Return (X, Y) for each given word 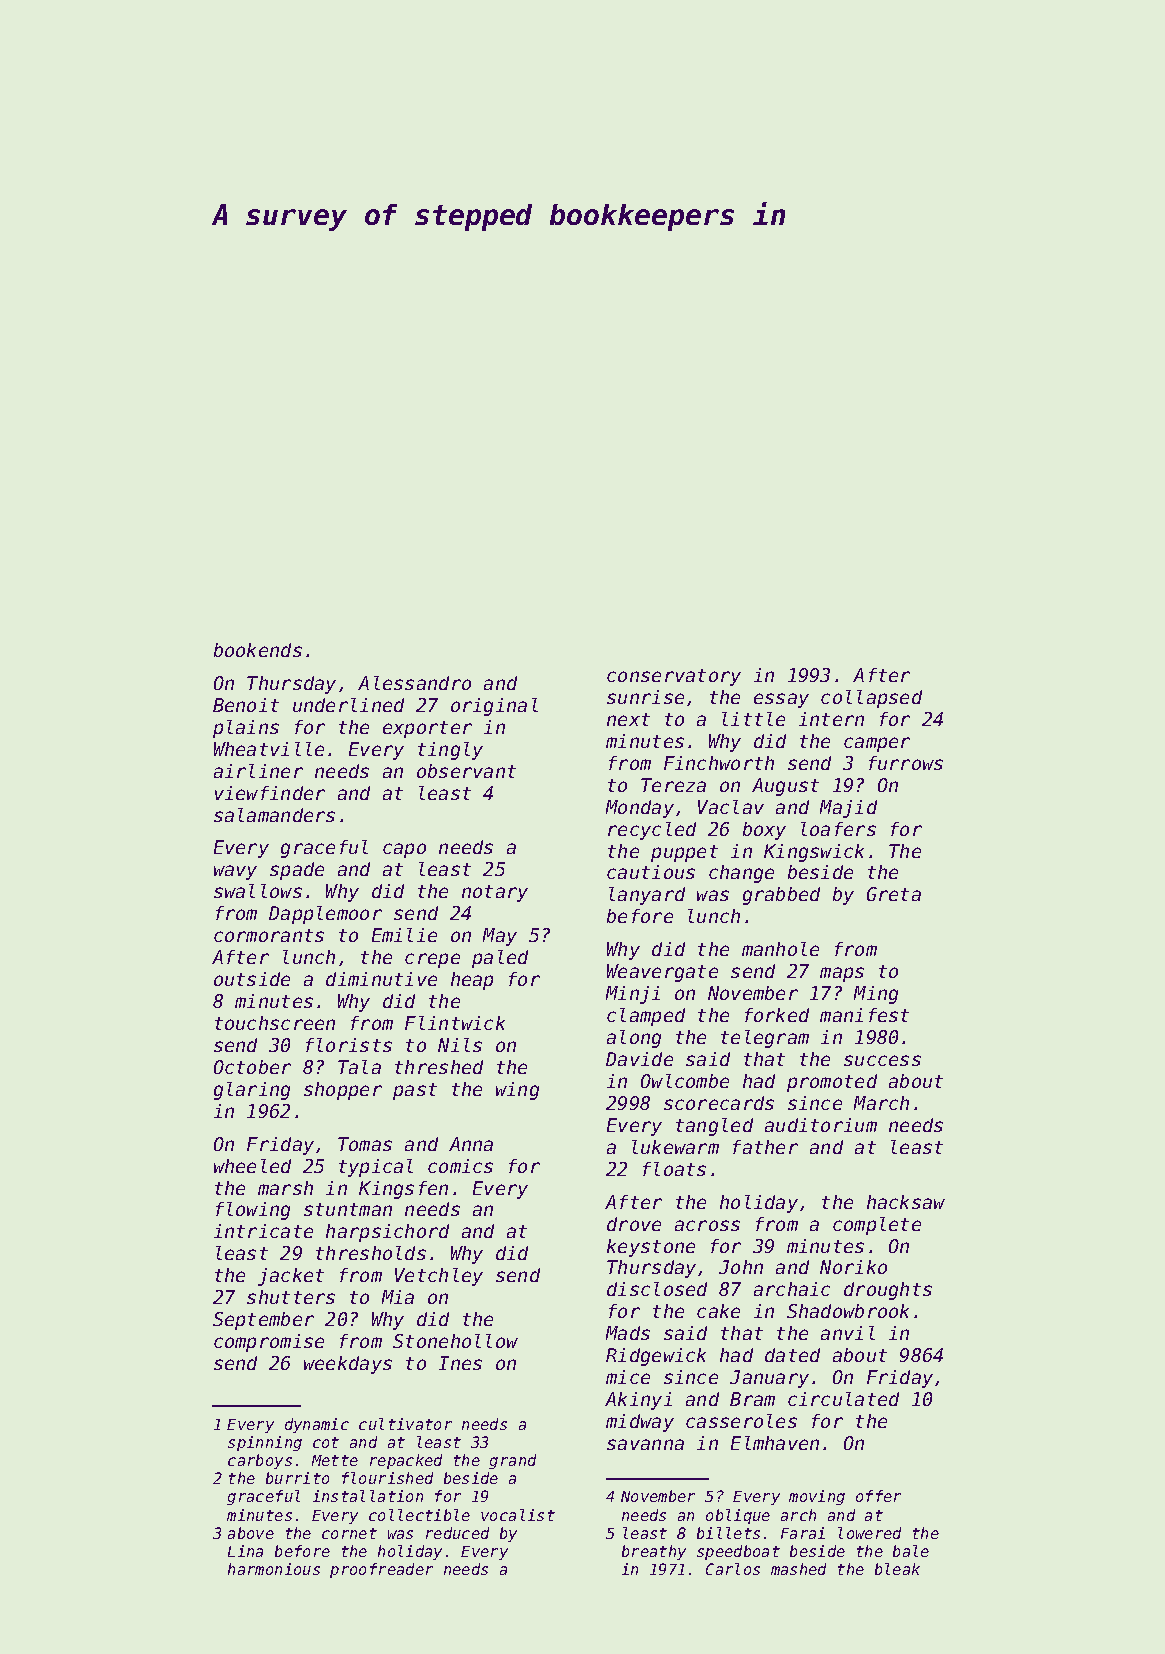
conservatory (674, 677)
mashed (798, 1569)
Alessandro (414, 683)
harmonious (274, 1569)
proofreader (381, 1570)
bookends (258, 650)
